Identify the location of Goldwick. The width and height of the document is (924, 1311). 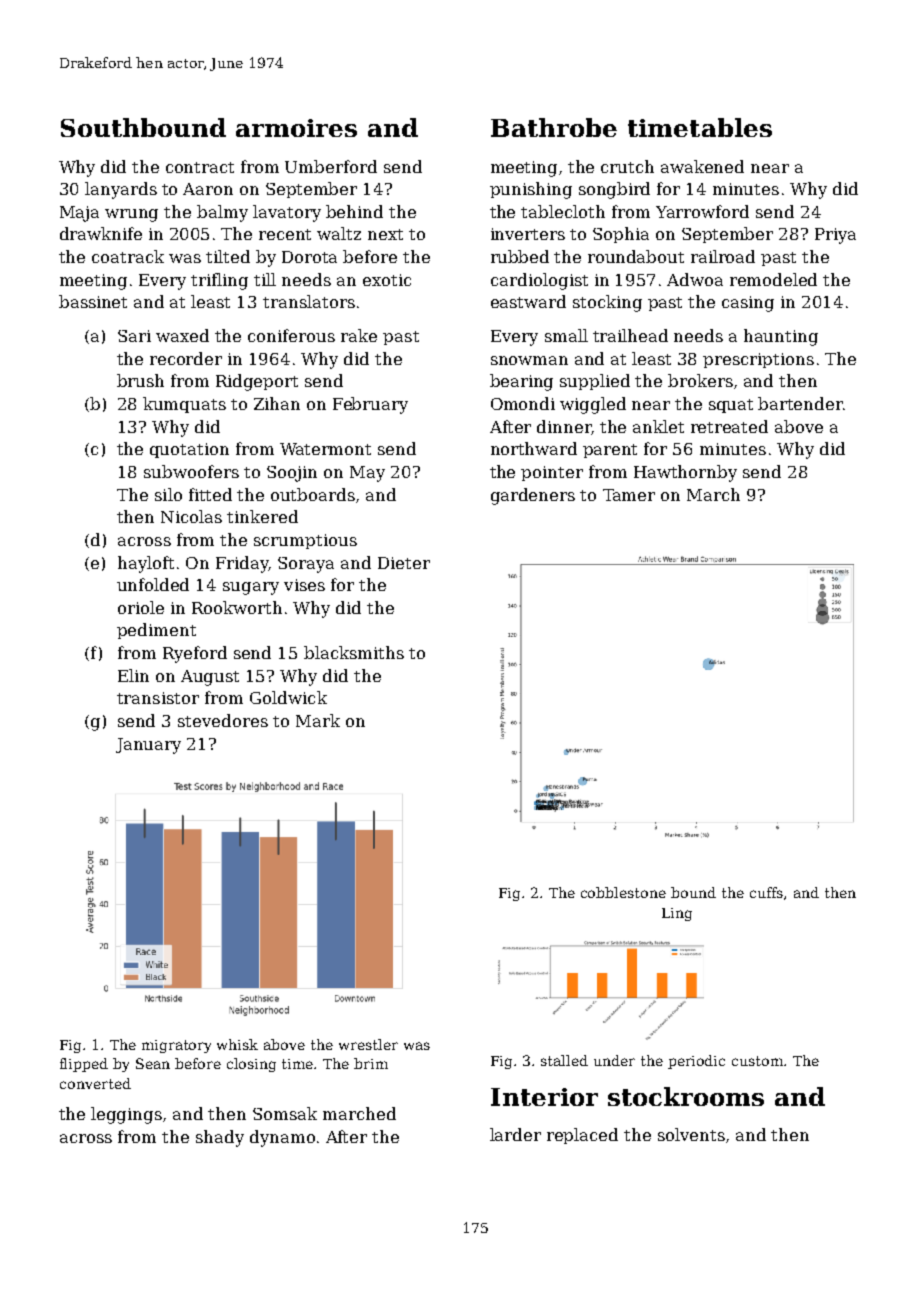
(288, 697).
